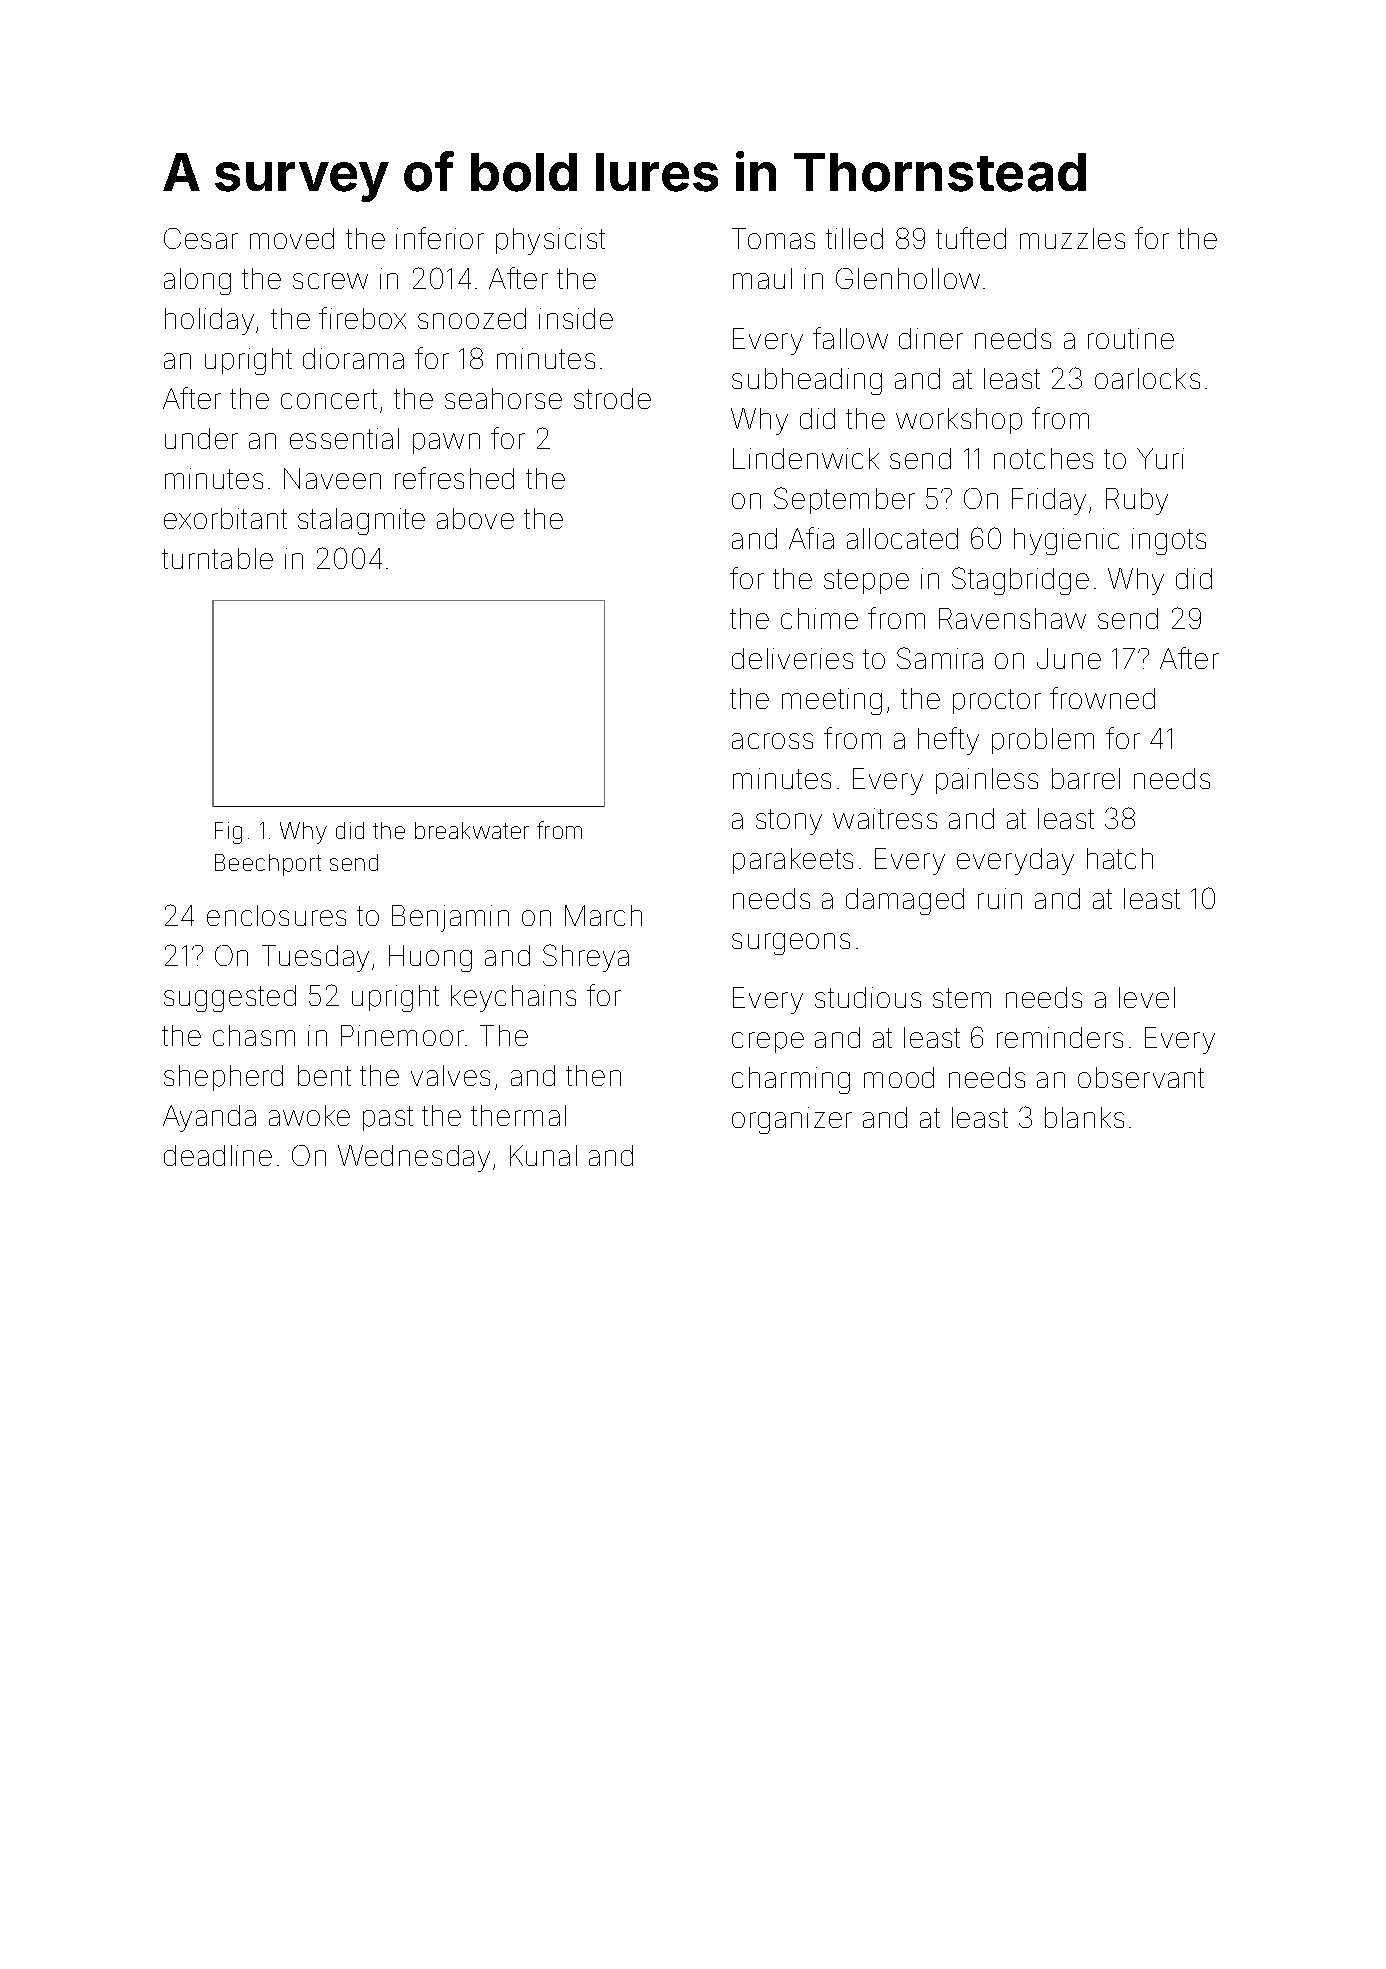 This image has height=1969, width=1386. I want to click on refreshed, so click(454, 478).
